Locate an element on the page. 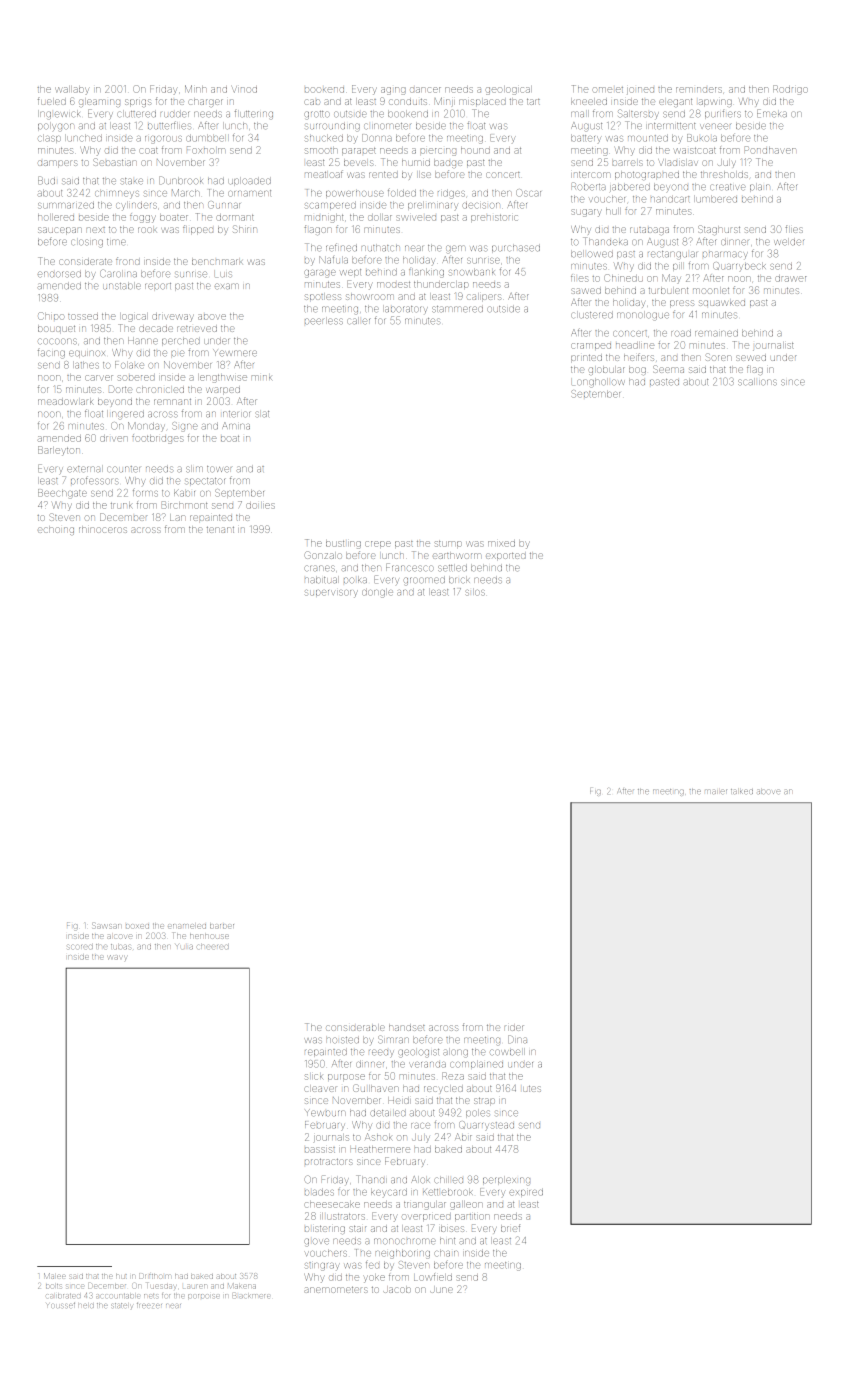 The height and width of the image is (1400, 849). scampered is located at coordinates (330, 206).
